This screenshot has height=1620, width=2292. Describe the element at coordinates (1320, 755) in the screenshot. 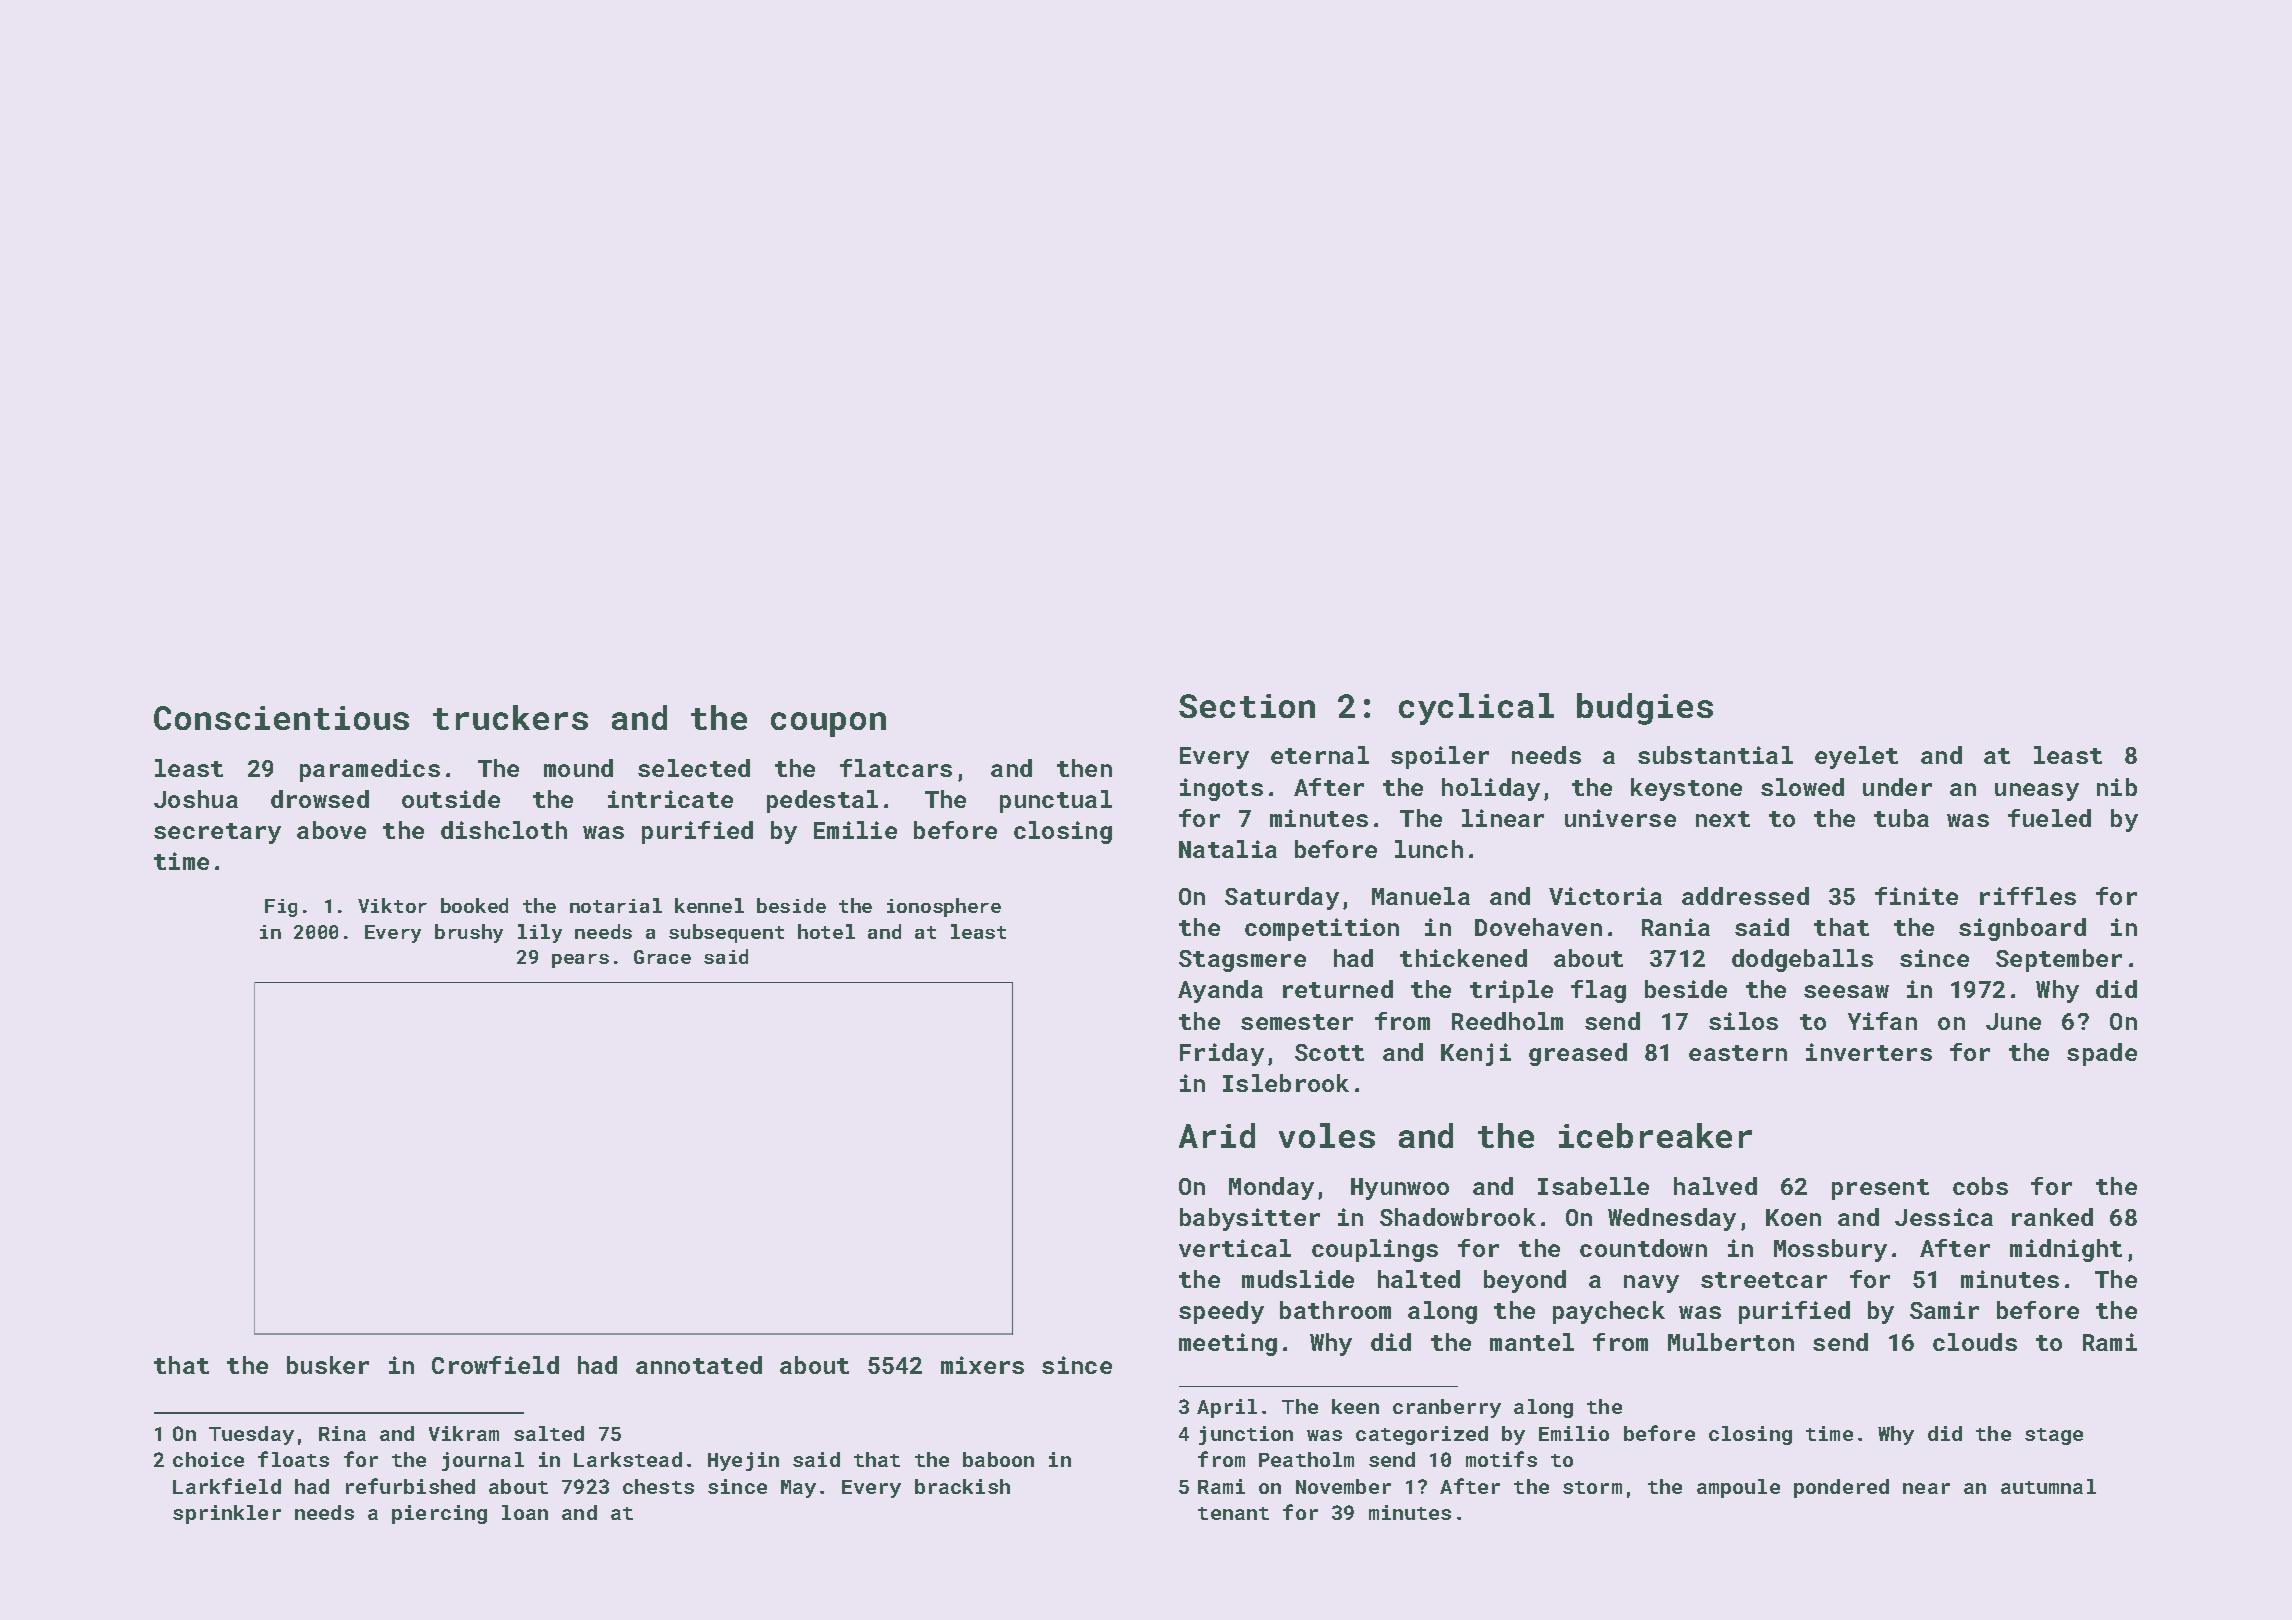

I see `eternal` at that location.
